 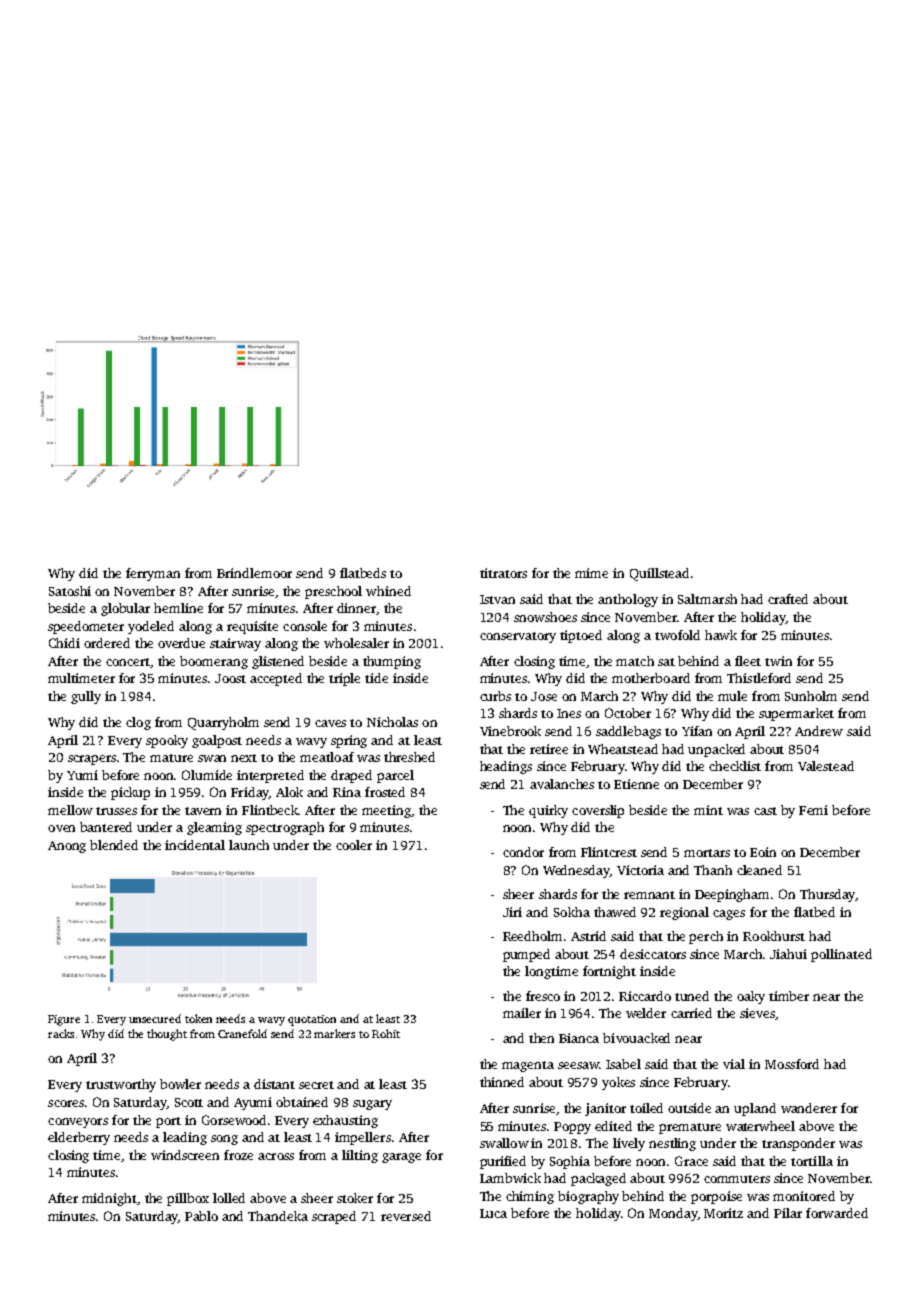 What do you see at coordinates (201, 1216) in the document?
I see `Pablo` at bounding box center [201, 1216].
